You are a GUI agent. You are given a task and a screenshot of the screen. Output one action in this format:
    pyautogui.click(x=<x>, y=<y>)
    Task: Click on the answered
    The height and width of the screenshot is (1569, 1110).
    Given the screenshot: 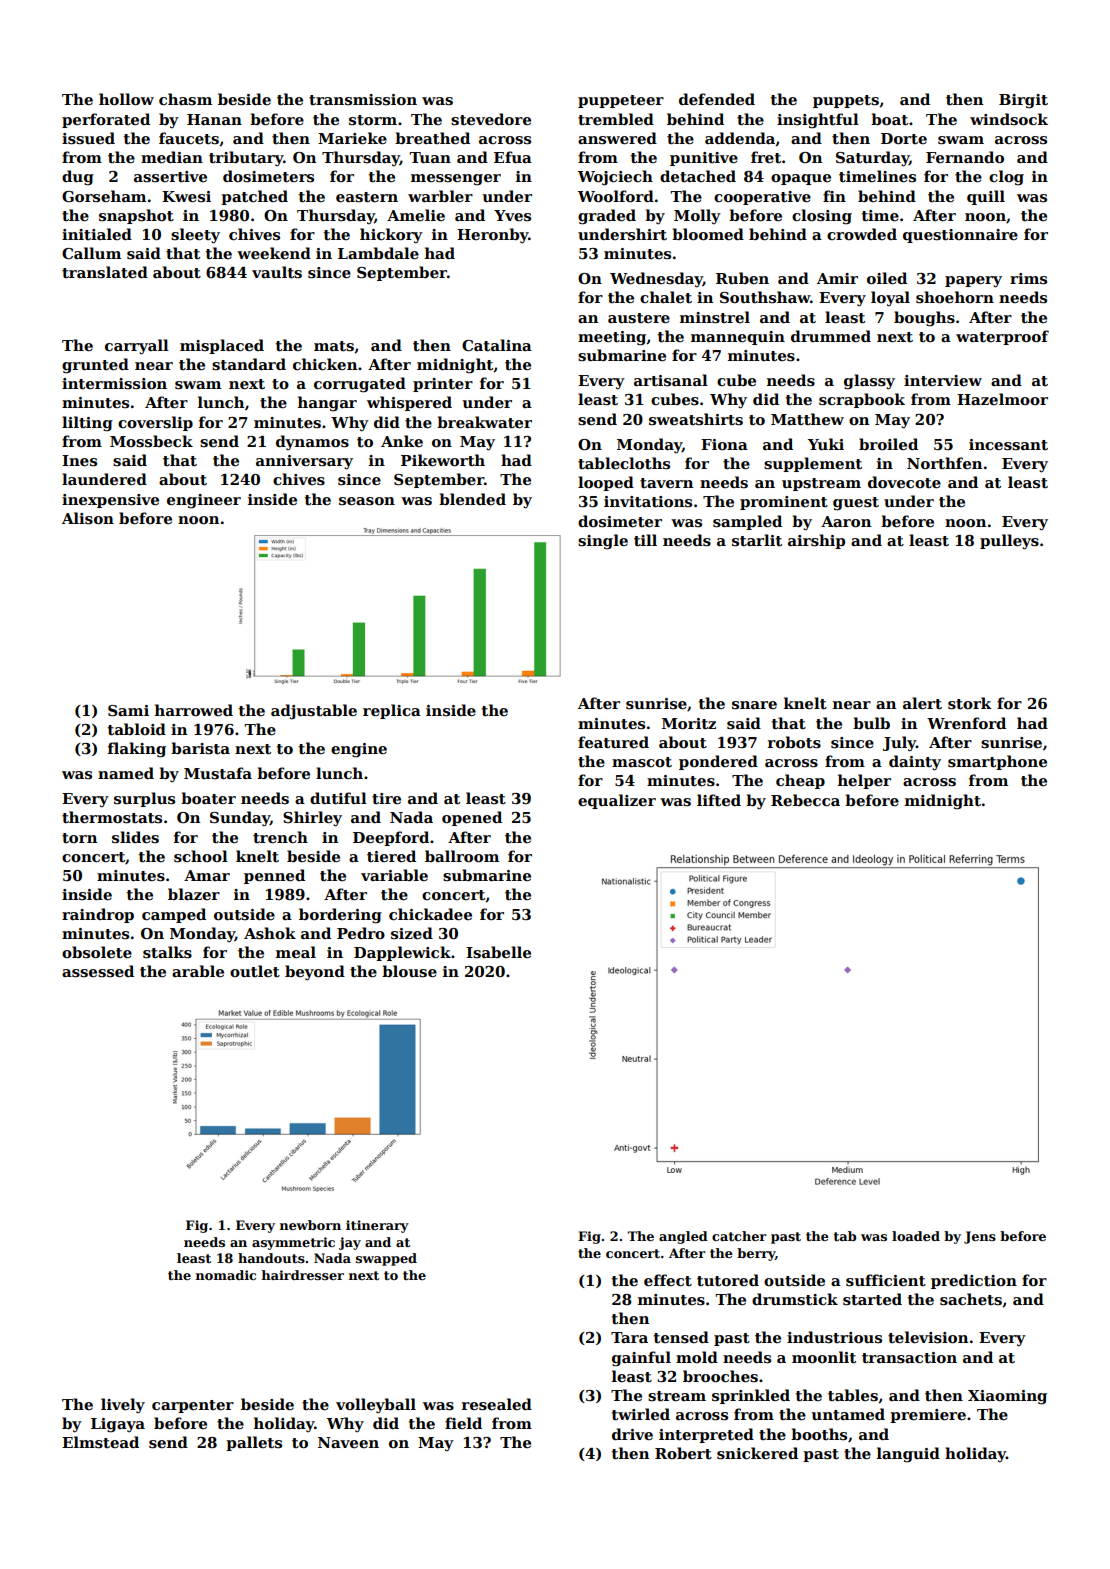 What is the action you would take?
    pyautogui.click(x=617, y=138)
